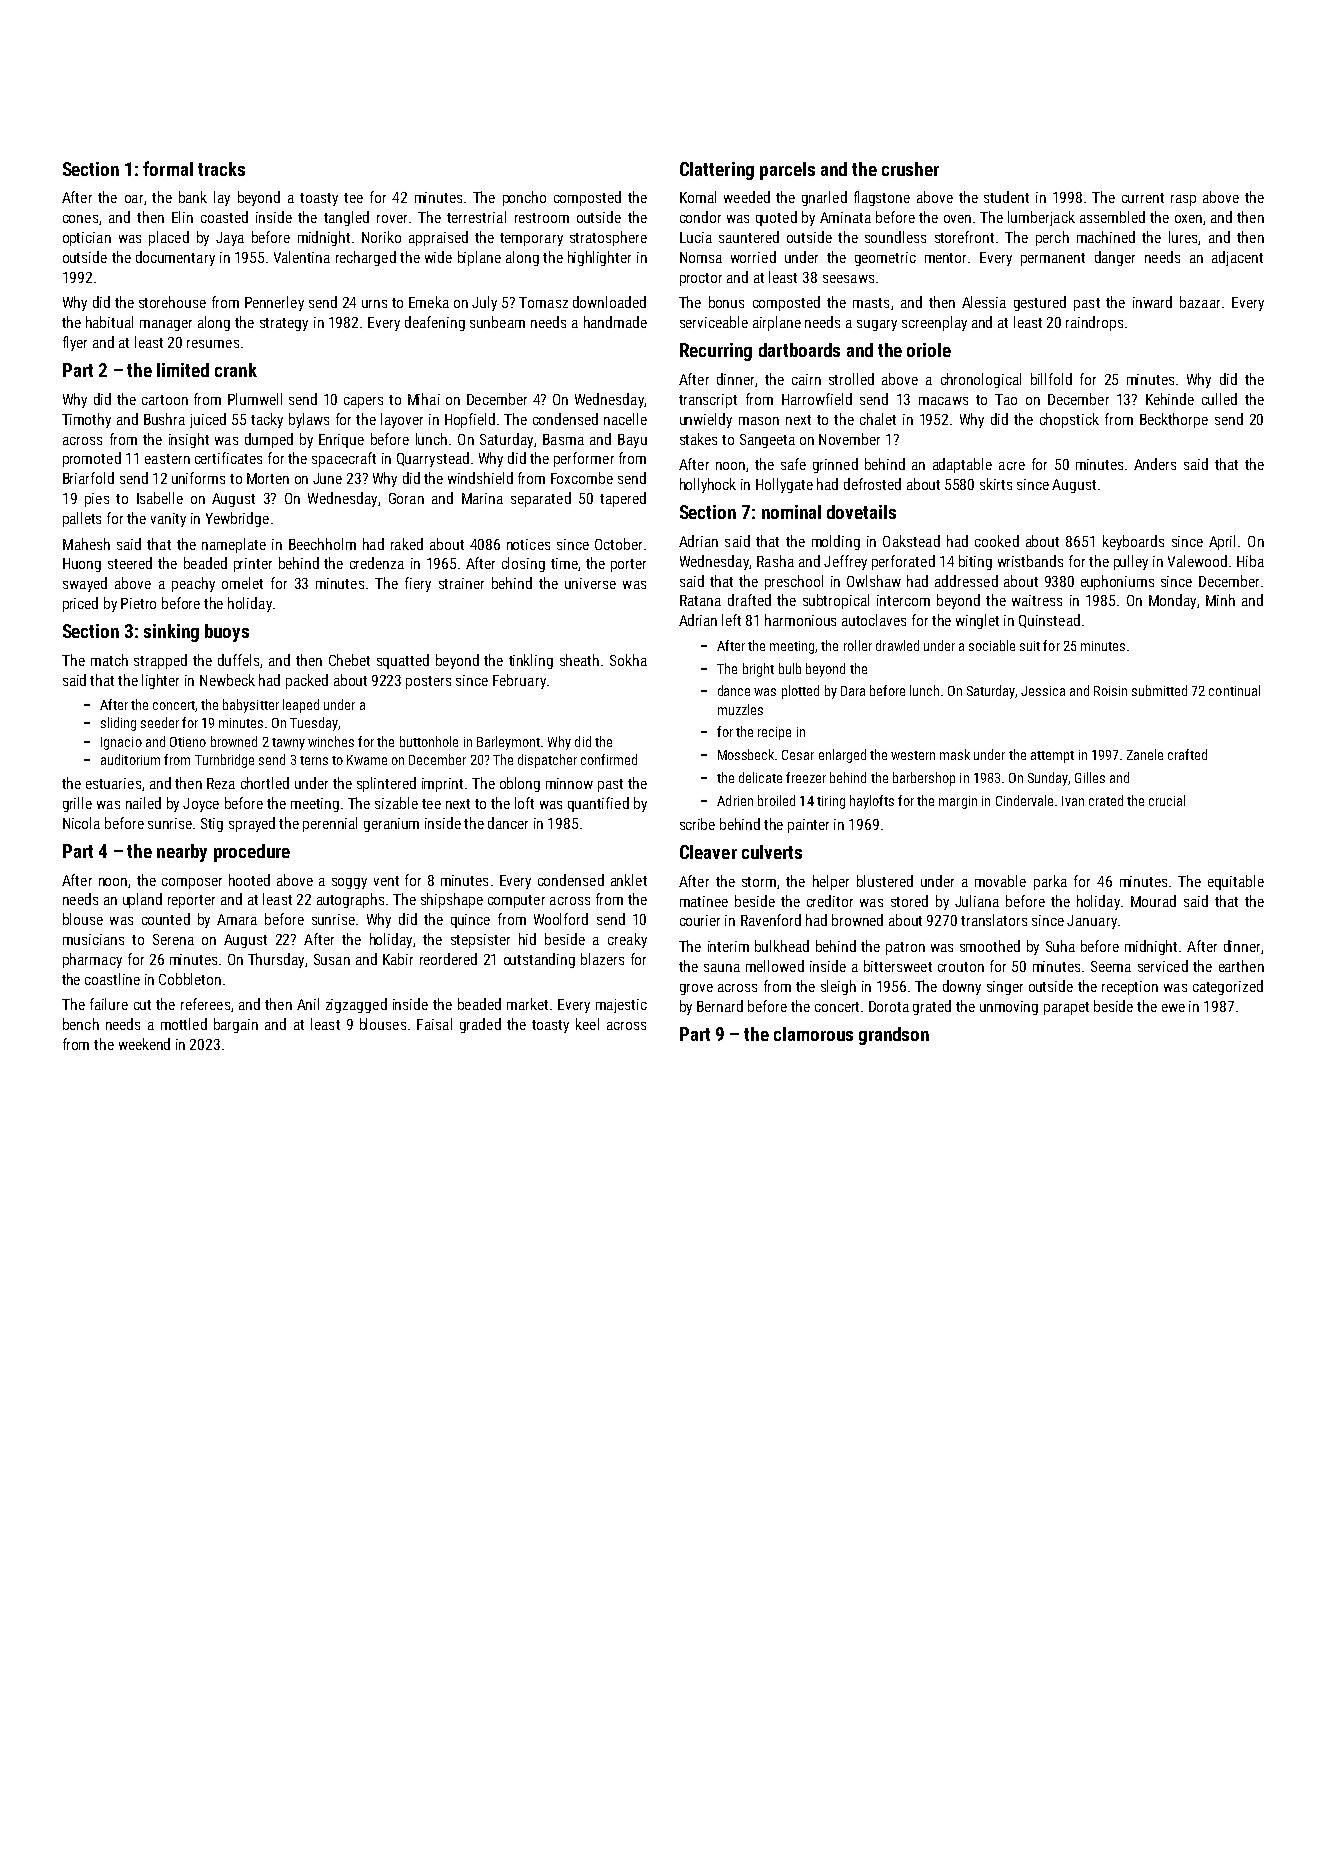  Describe the element at coordinates (717, 171) in the page. I see `Clattering` at that location.
